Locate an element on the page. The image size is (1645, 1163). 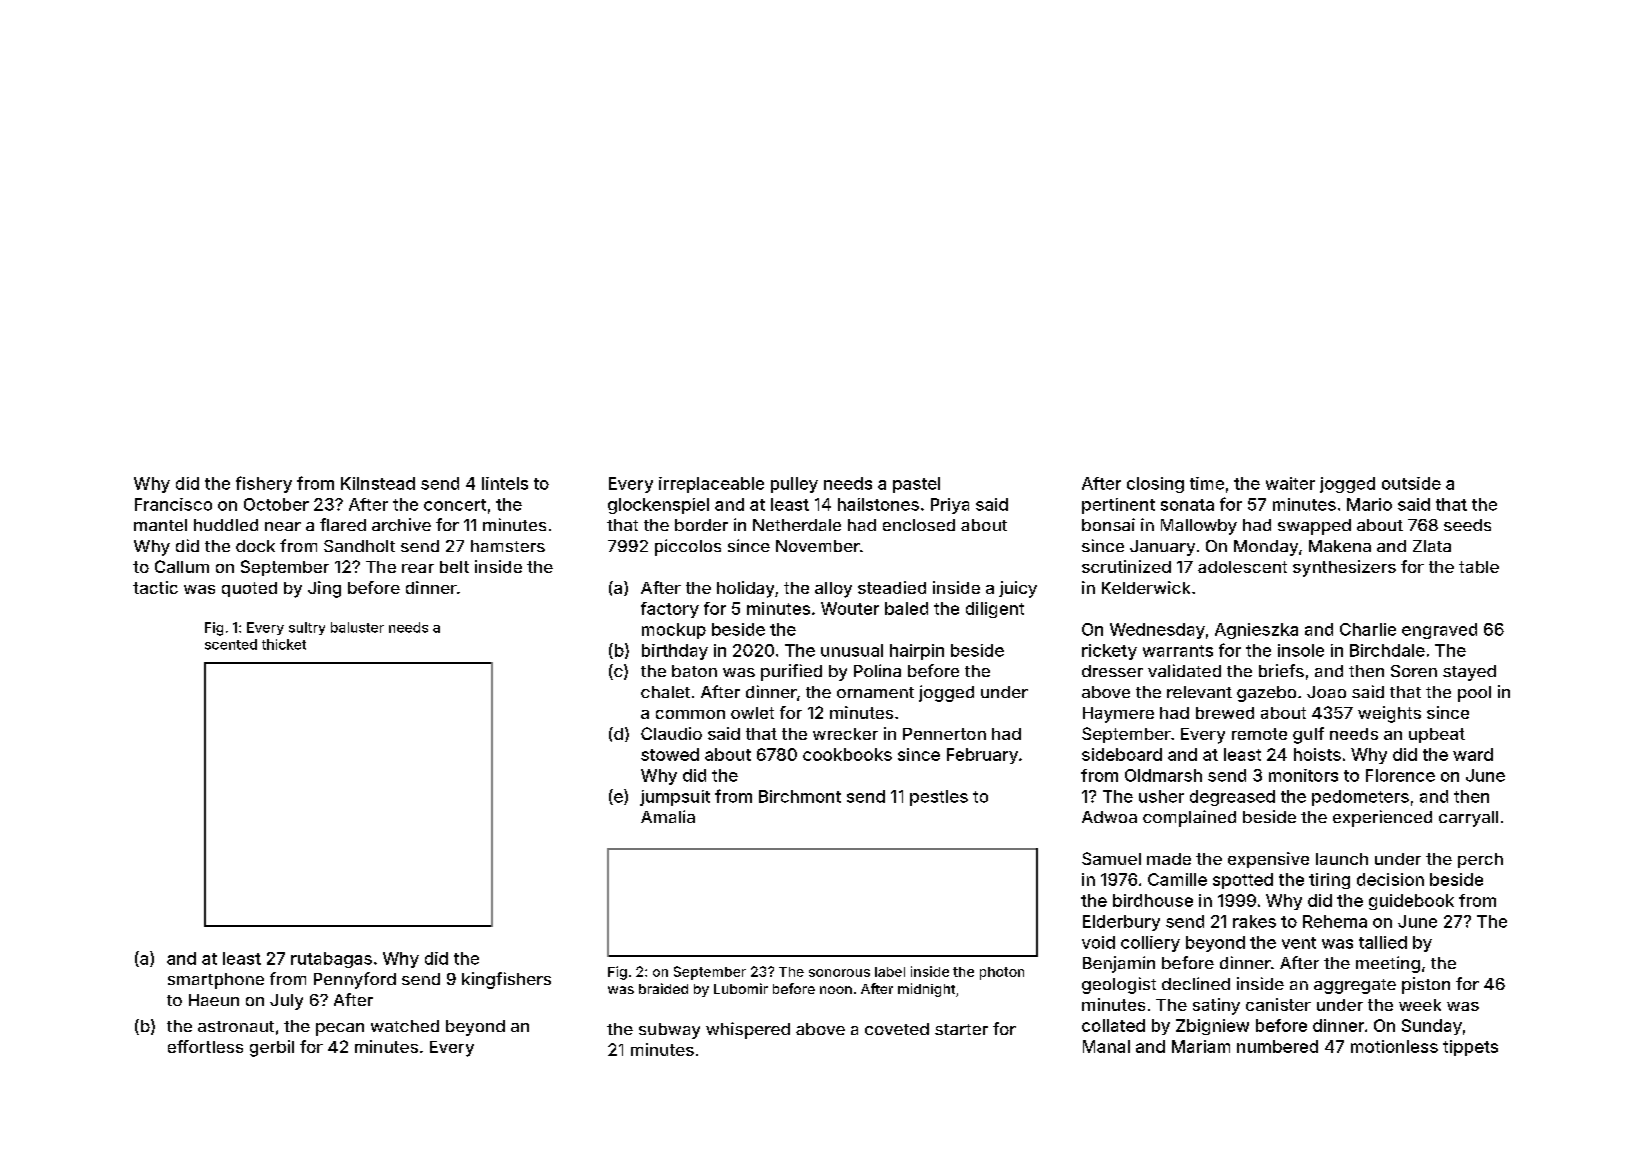
Wednesday is located at coordinates (1157, 631).
